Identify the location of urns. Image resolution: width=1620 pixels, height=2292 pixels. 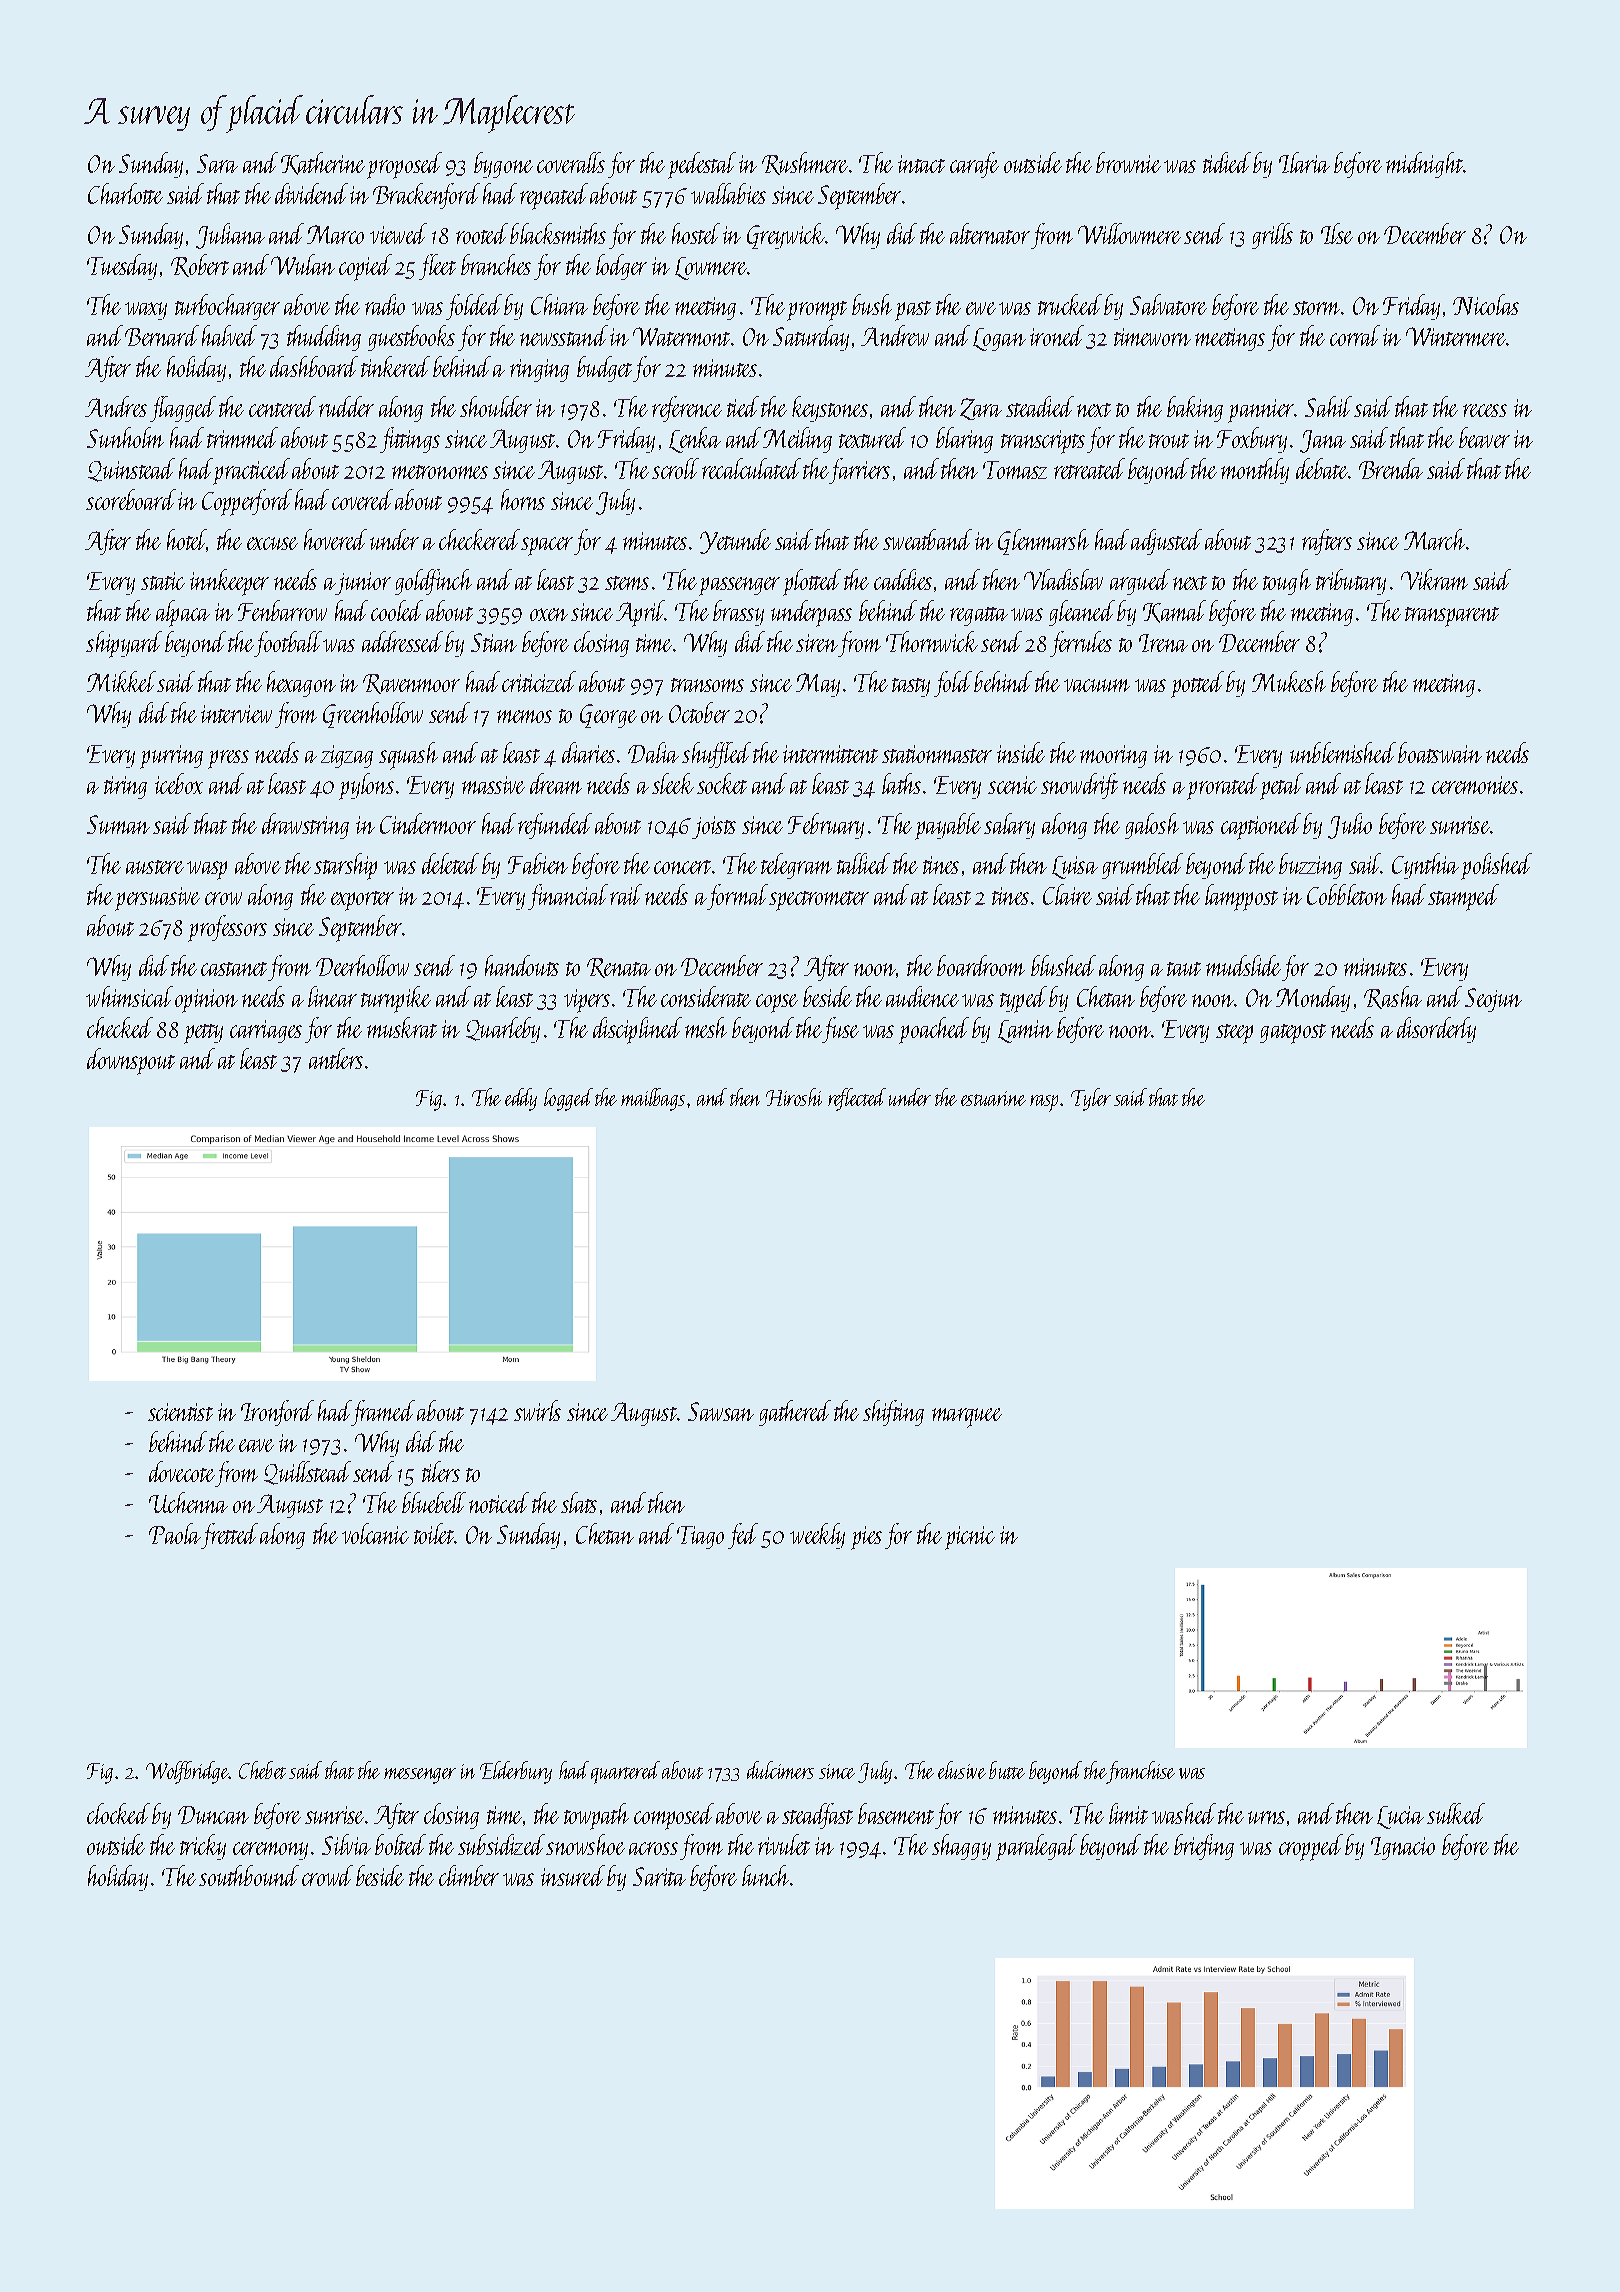
(1266, 1817).
